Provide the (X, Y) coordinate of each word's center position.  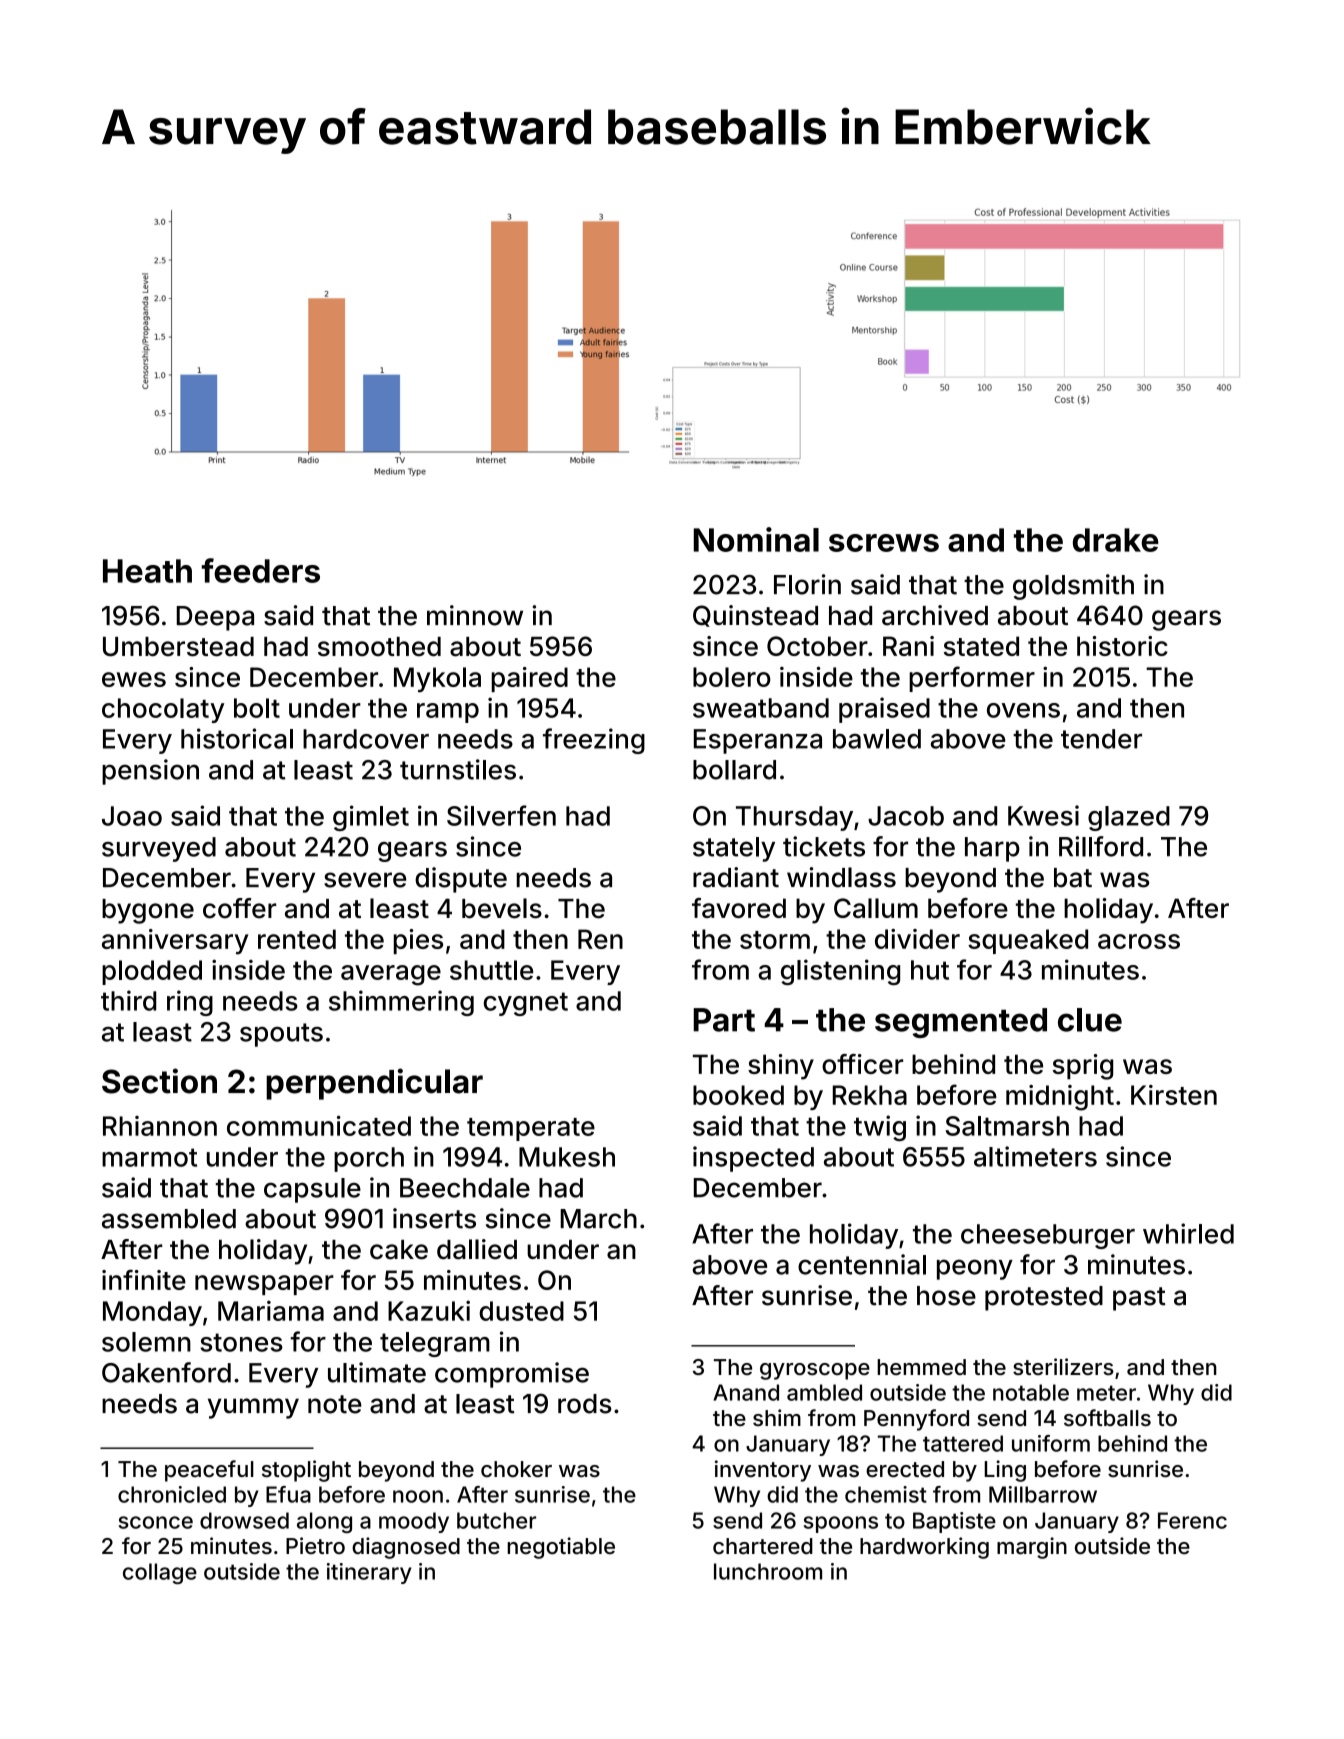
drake (1116, 540)
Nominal (756, 539)
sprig (1083, 1067)
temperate (531, 1129)
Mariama (271, 1310)
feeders (260, 570)
